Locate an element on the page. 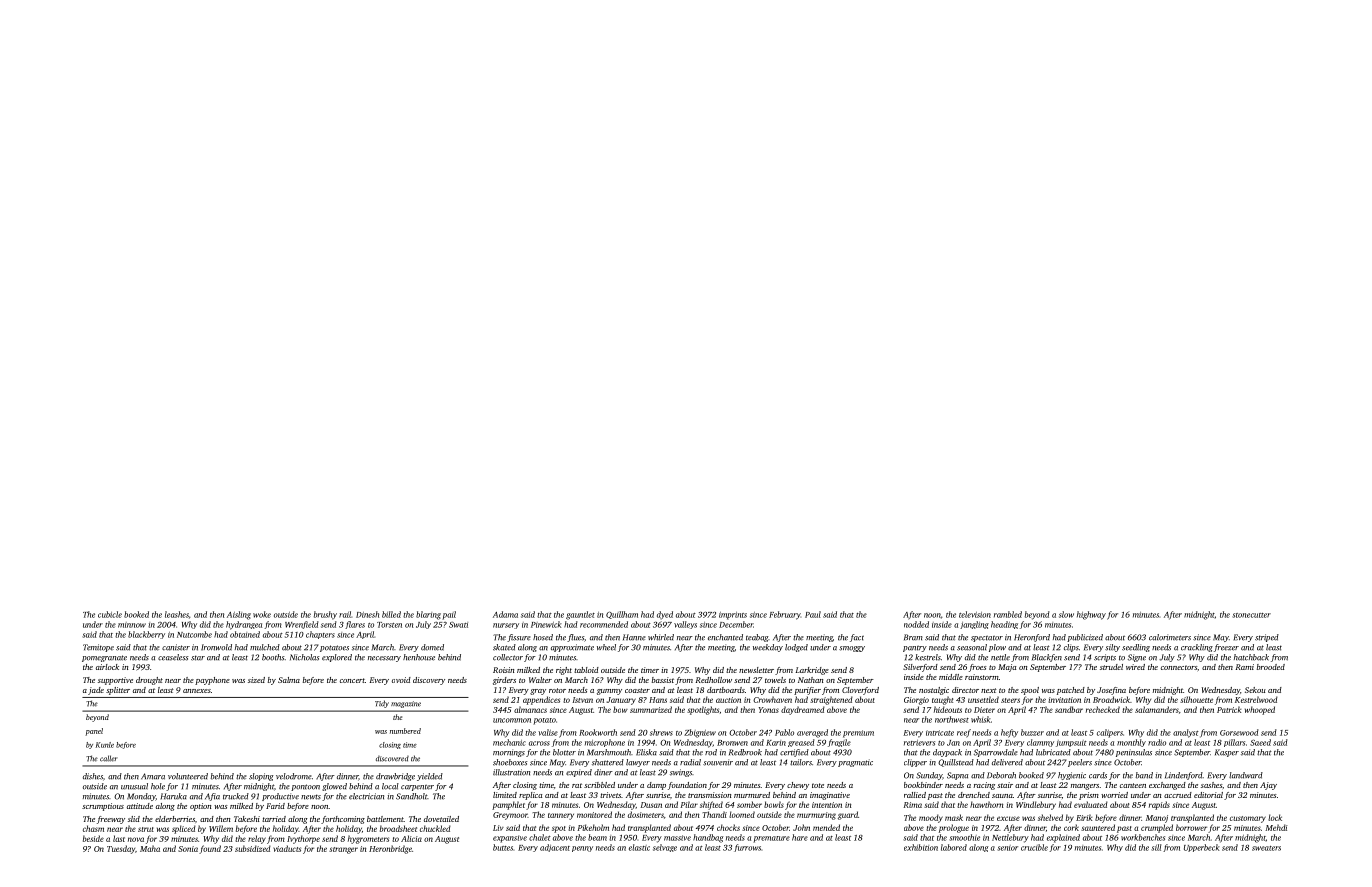  volunteered is located at coordinates (188, 776).
